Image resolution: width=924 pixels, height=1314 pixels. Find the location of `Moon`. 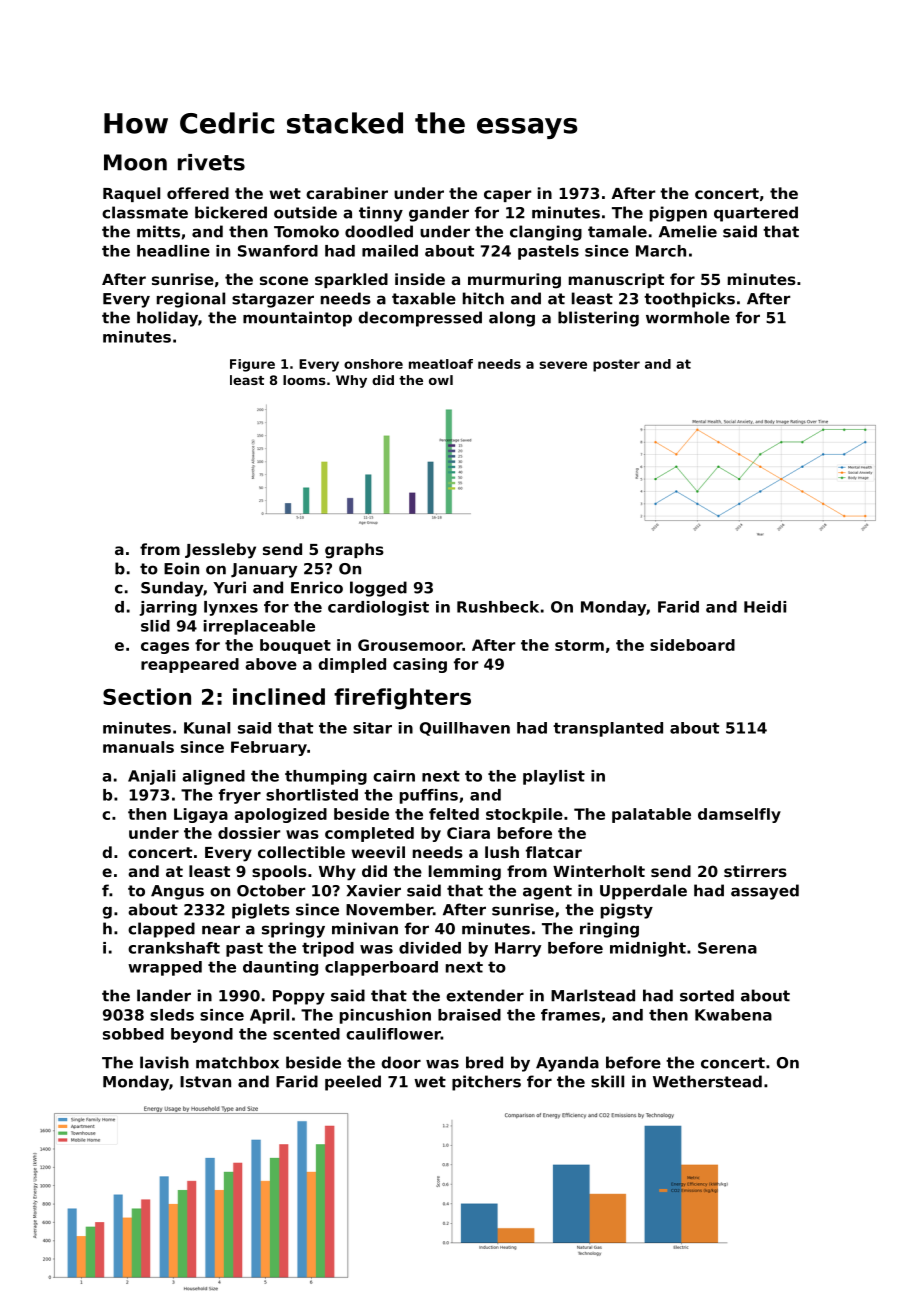

Moon is located at coordinates (135, 162).
